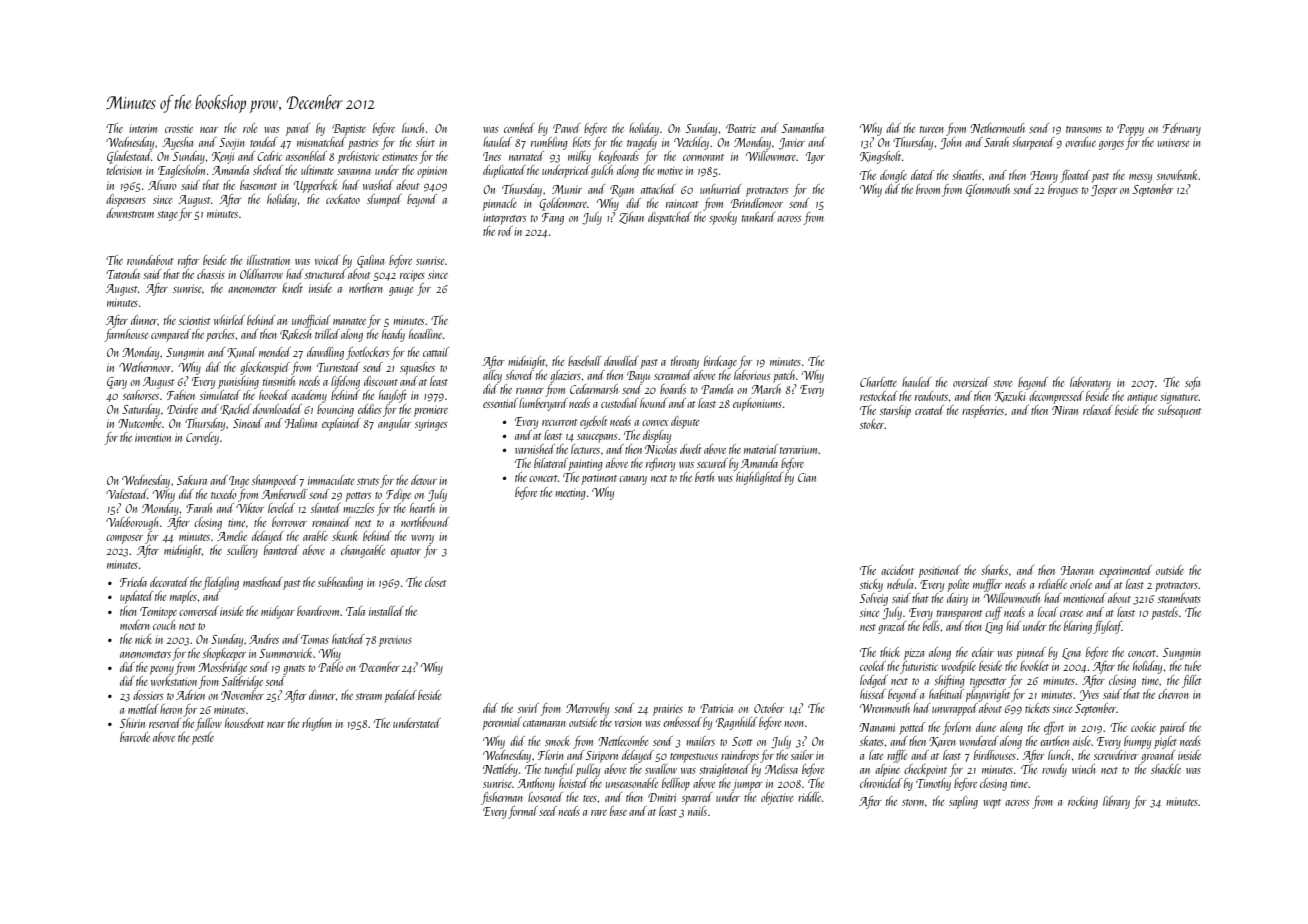 This screenshot has width=1308, height=924. I want to click on interim, so click(143, 128).
